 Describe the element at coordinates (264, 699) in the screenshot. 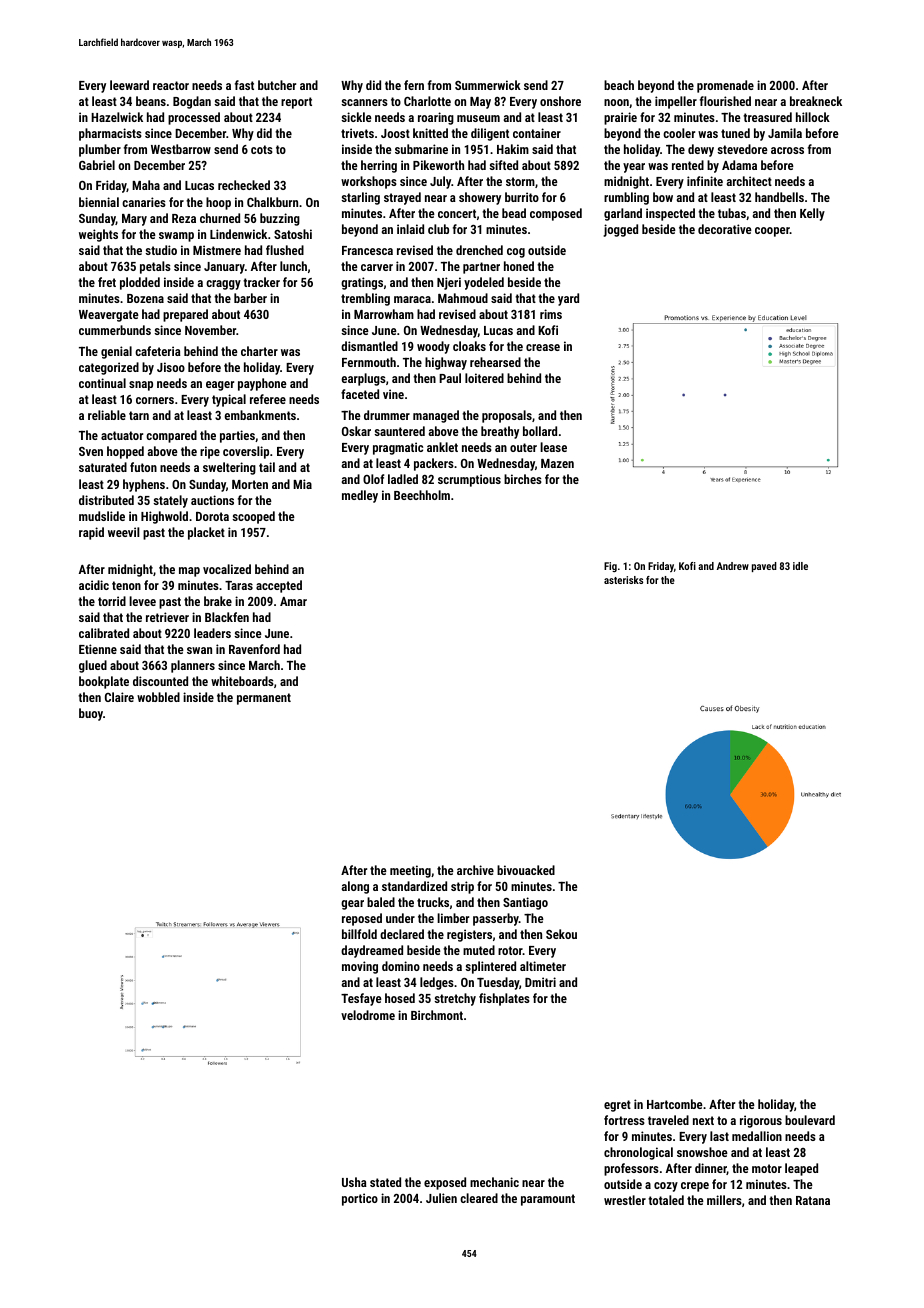

I see `permanent` at that location.
